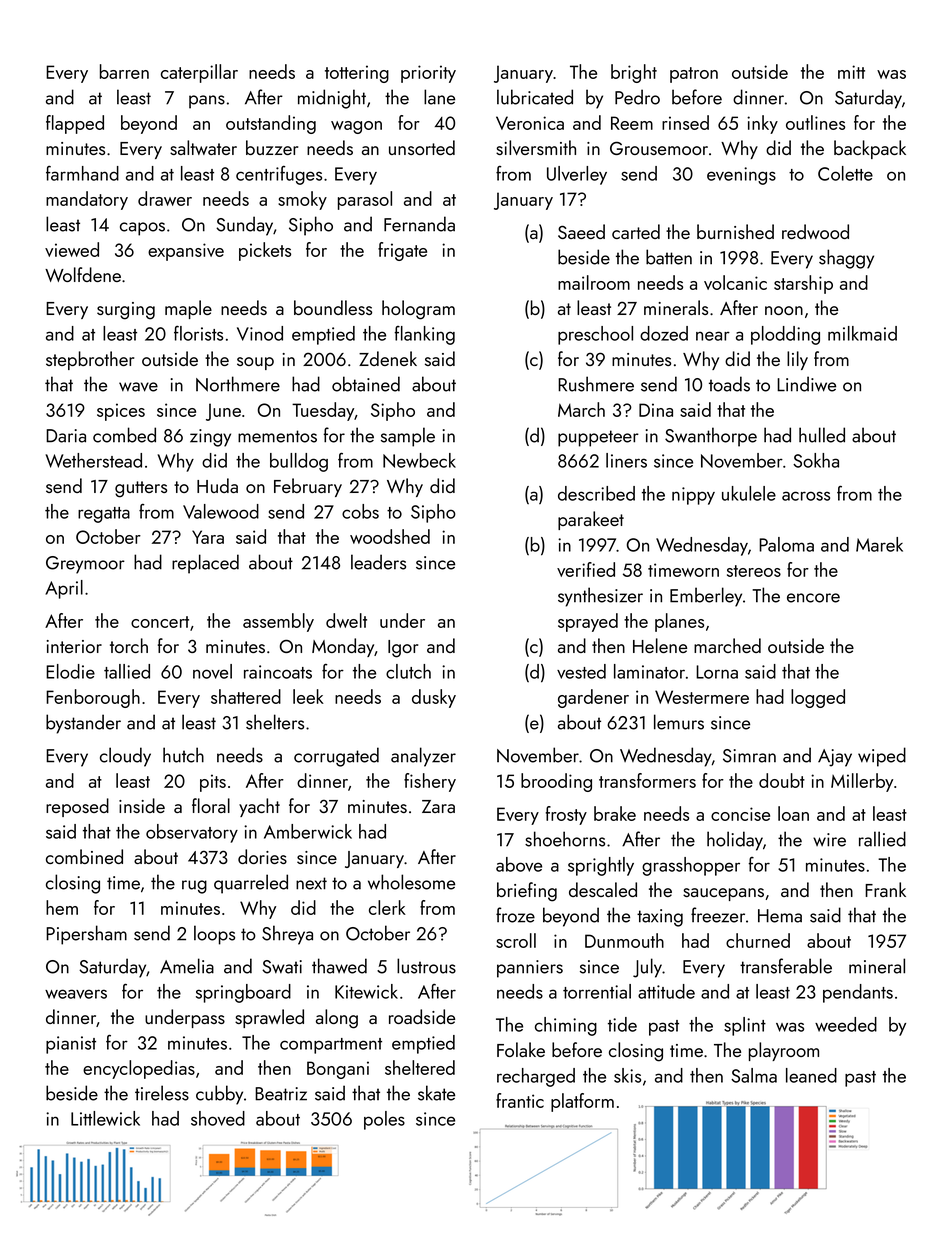 The height and width of the screenshot is (1233, 952). I want to click on Greymoor, so click(85, 565).
